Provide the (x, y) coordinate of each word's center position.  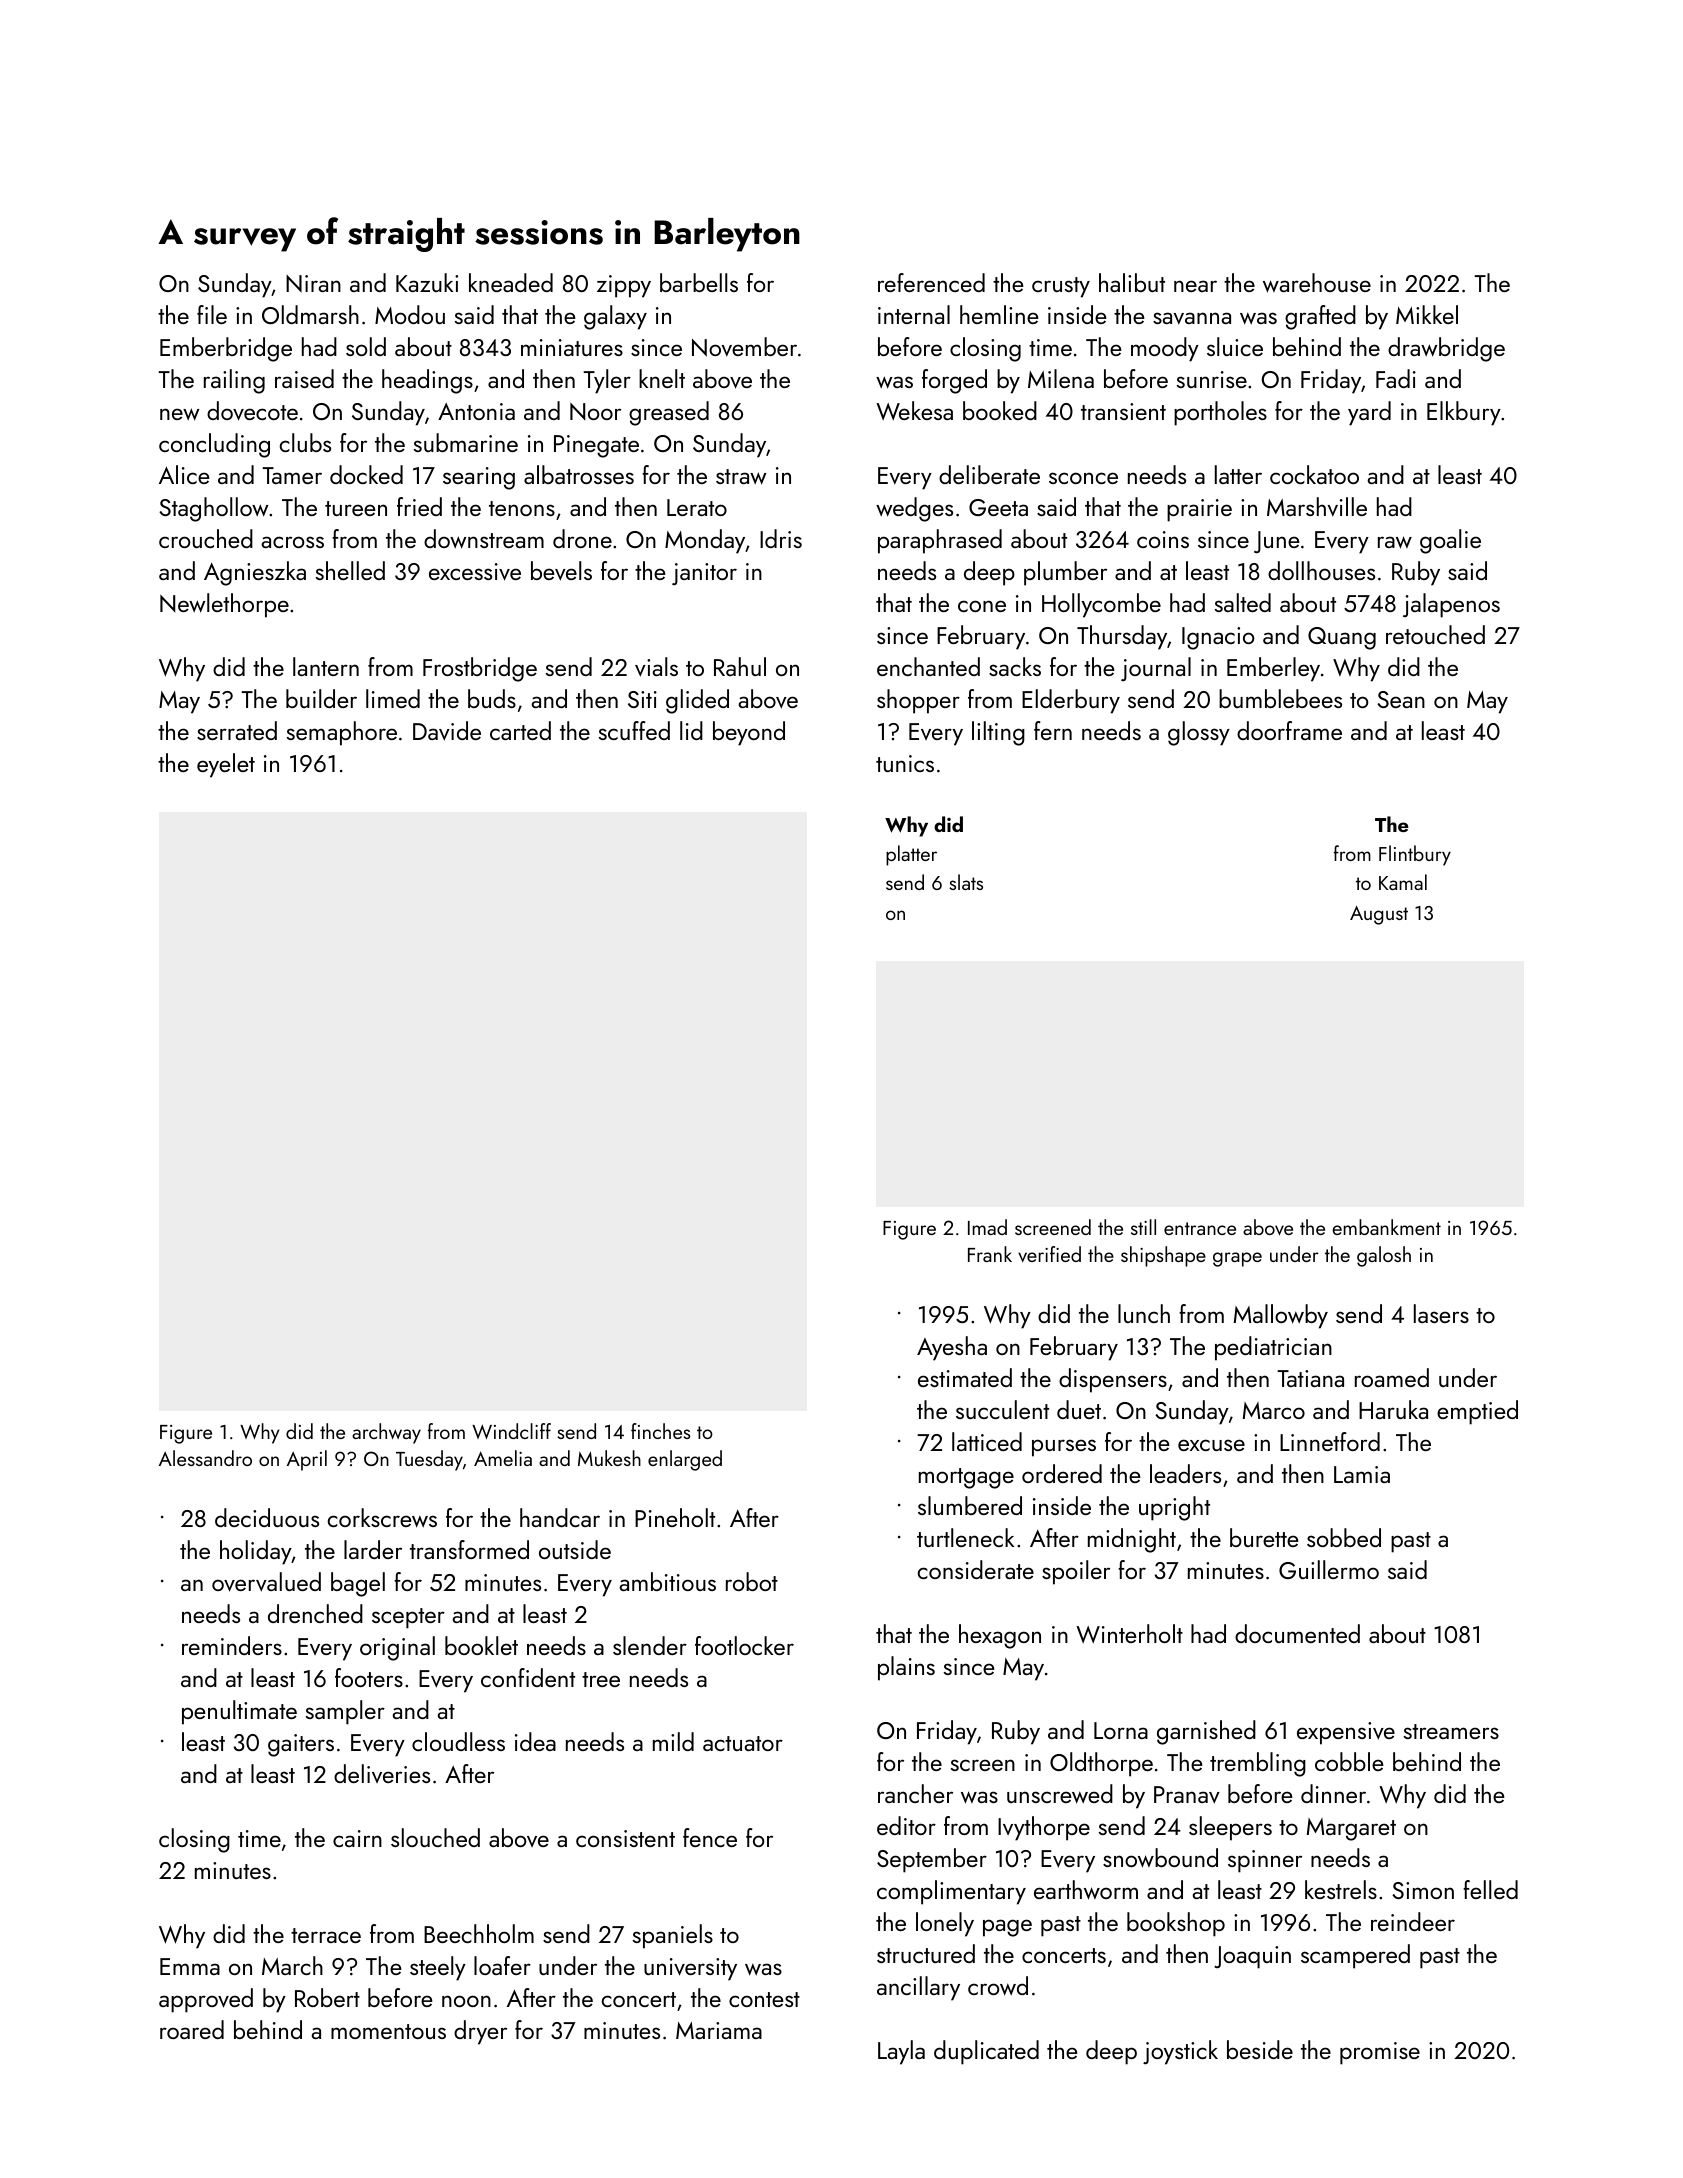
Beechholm (479, 1933)
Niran (313, 284)
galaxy (615, 317)
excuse (1211, 1445)
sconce (1083, 478)
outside (575, 1549)
